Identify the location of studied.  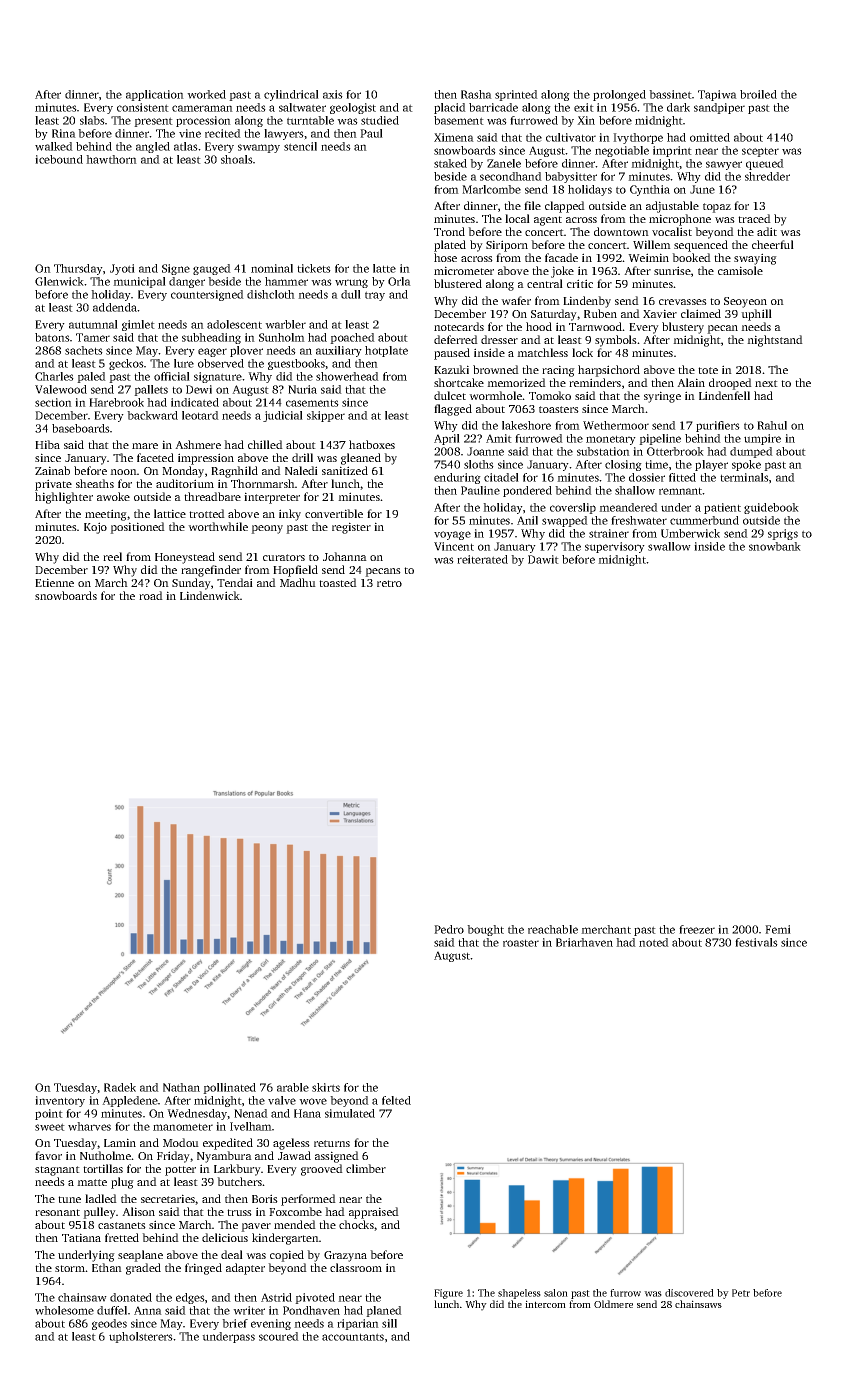
(380, 120).
